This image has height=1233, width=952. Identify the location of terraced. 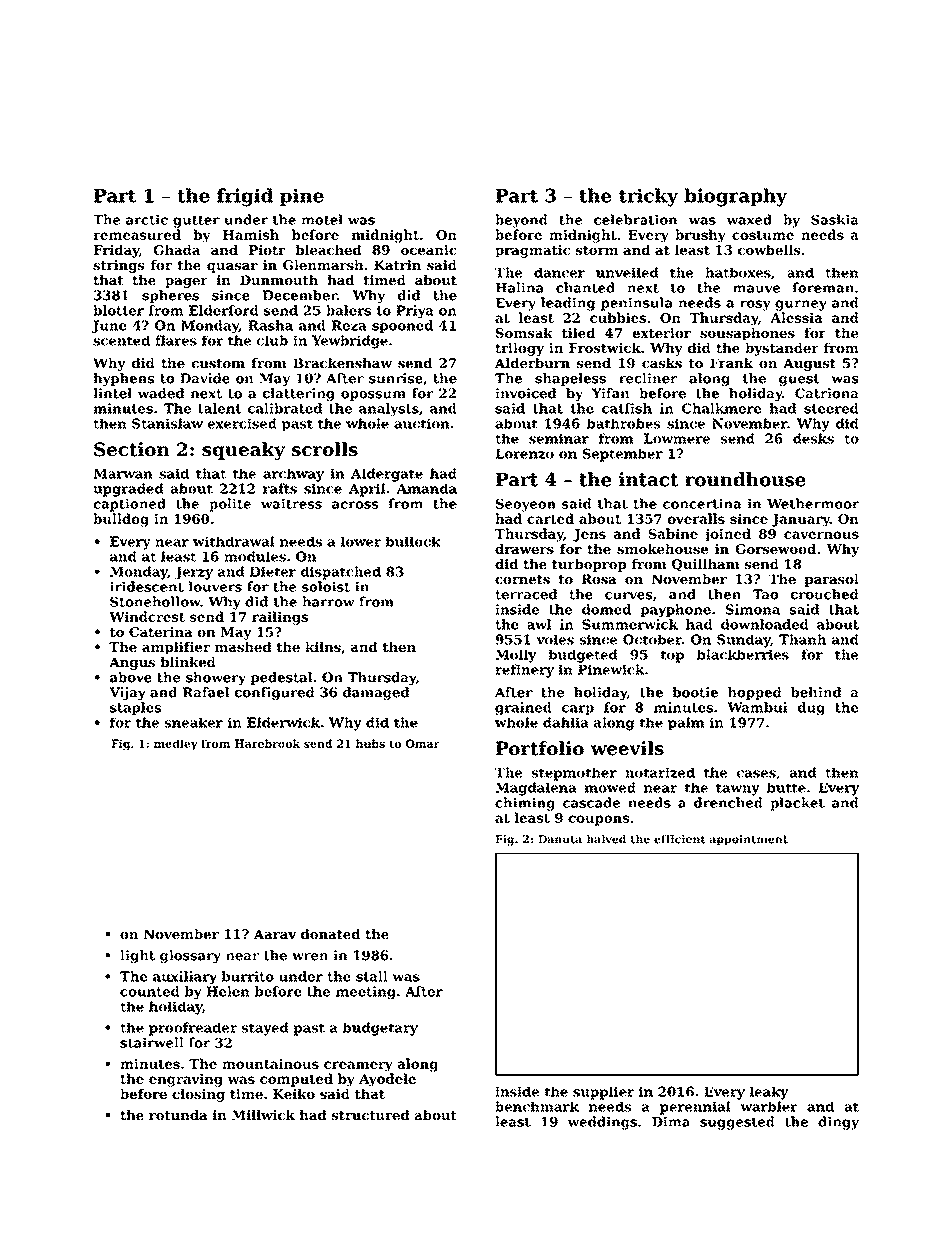
(526, 594).
